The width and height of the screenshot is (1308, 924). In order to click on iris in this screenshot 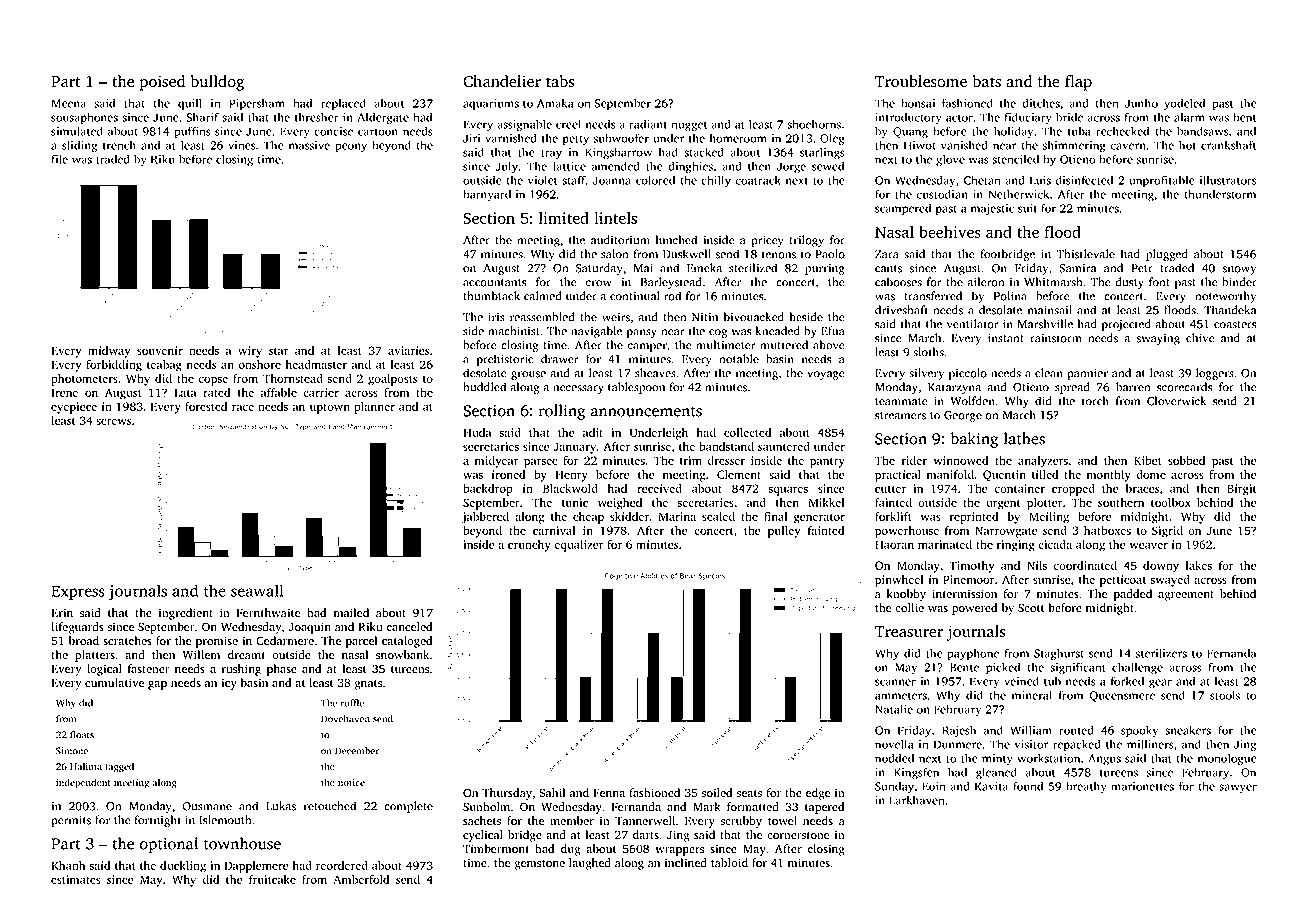, I will do `click(496, 317)`.
